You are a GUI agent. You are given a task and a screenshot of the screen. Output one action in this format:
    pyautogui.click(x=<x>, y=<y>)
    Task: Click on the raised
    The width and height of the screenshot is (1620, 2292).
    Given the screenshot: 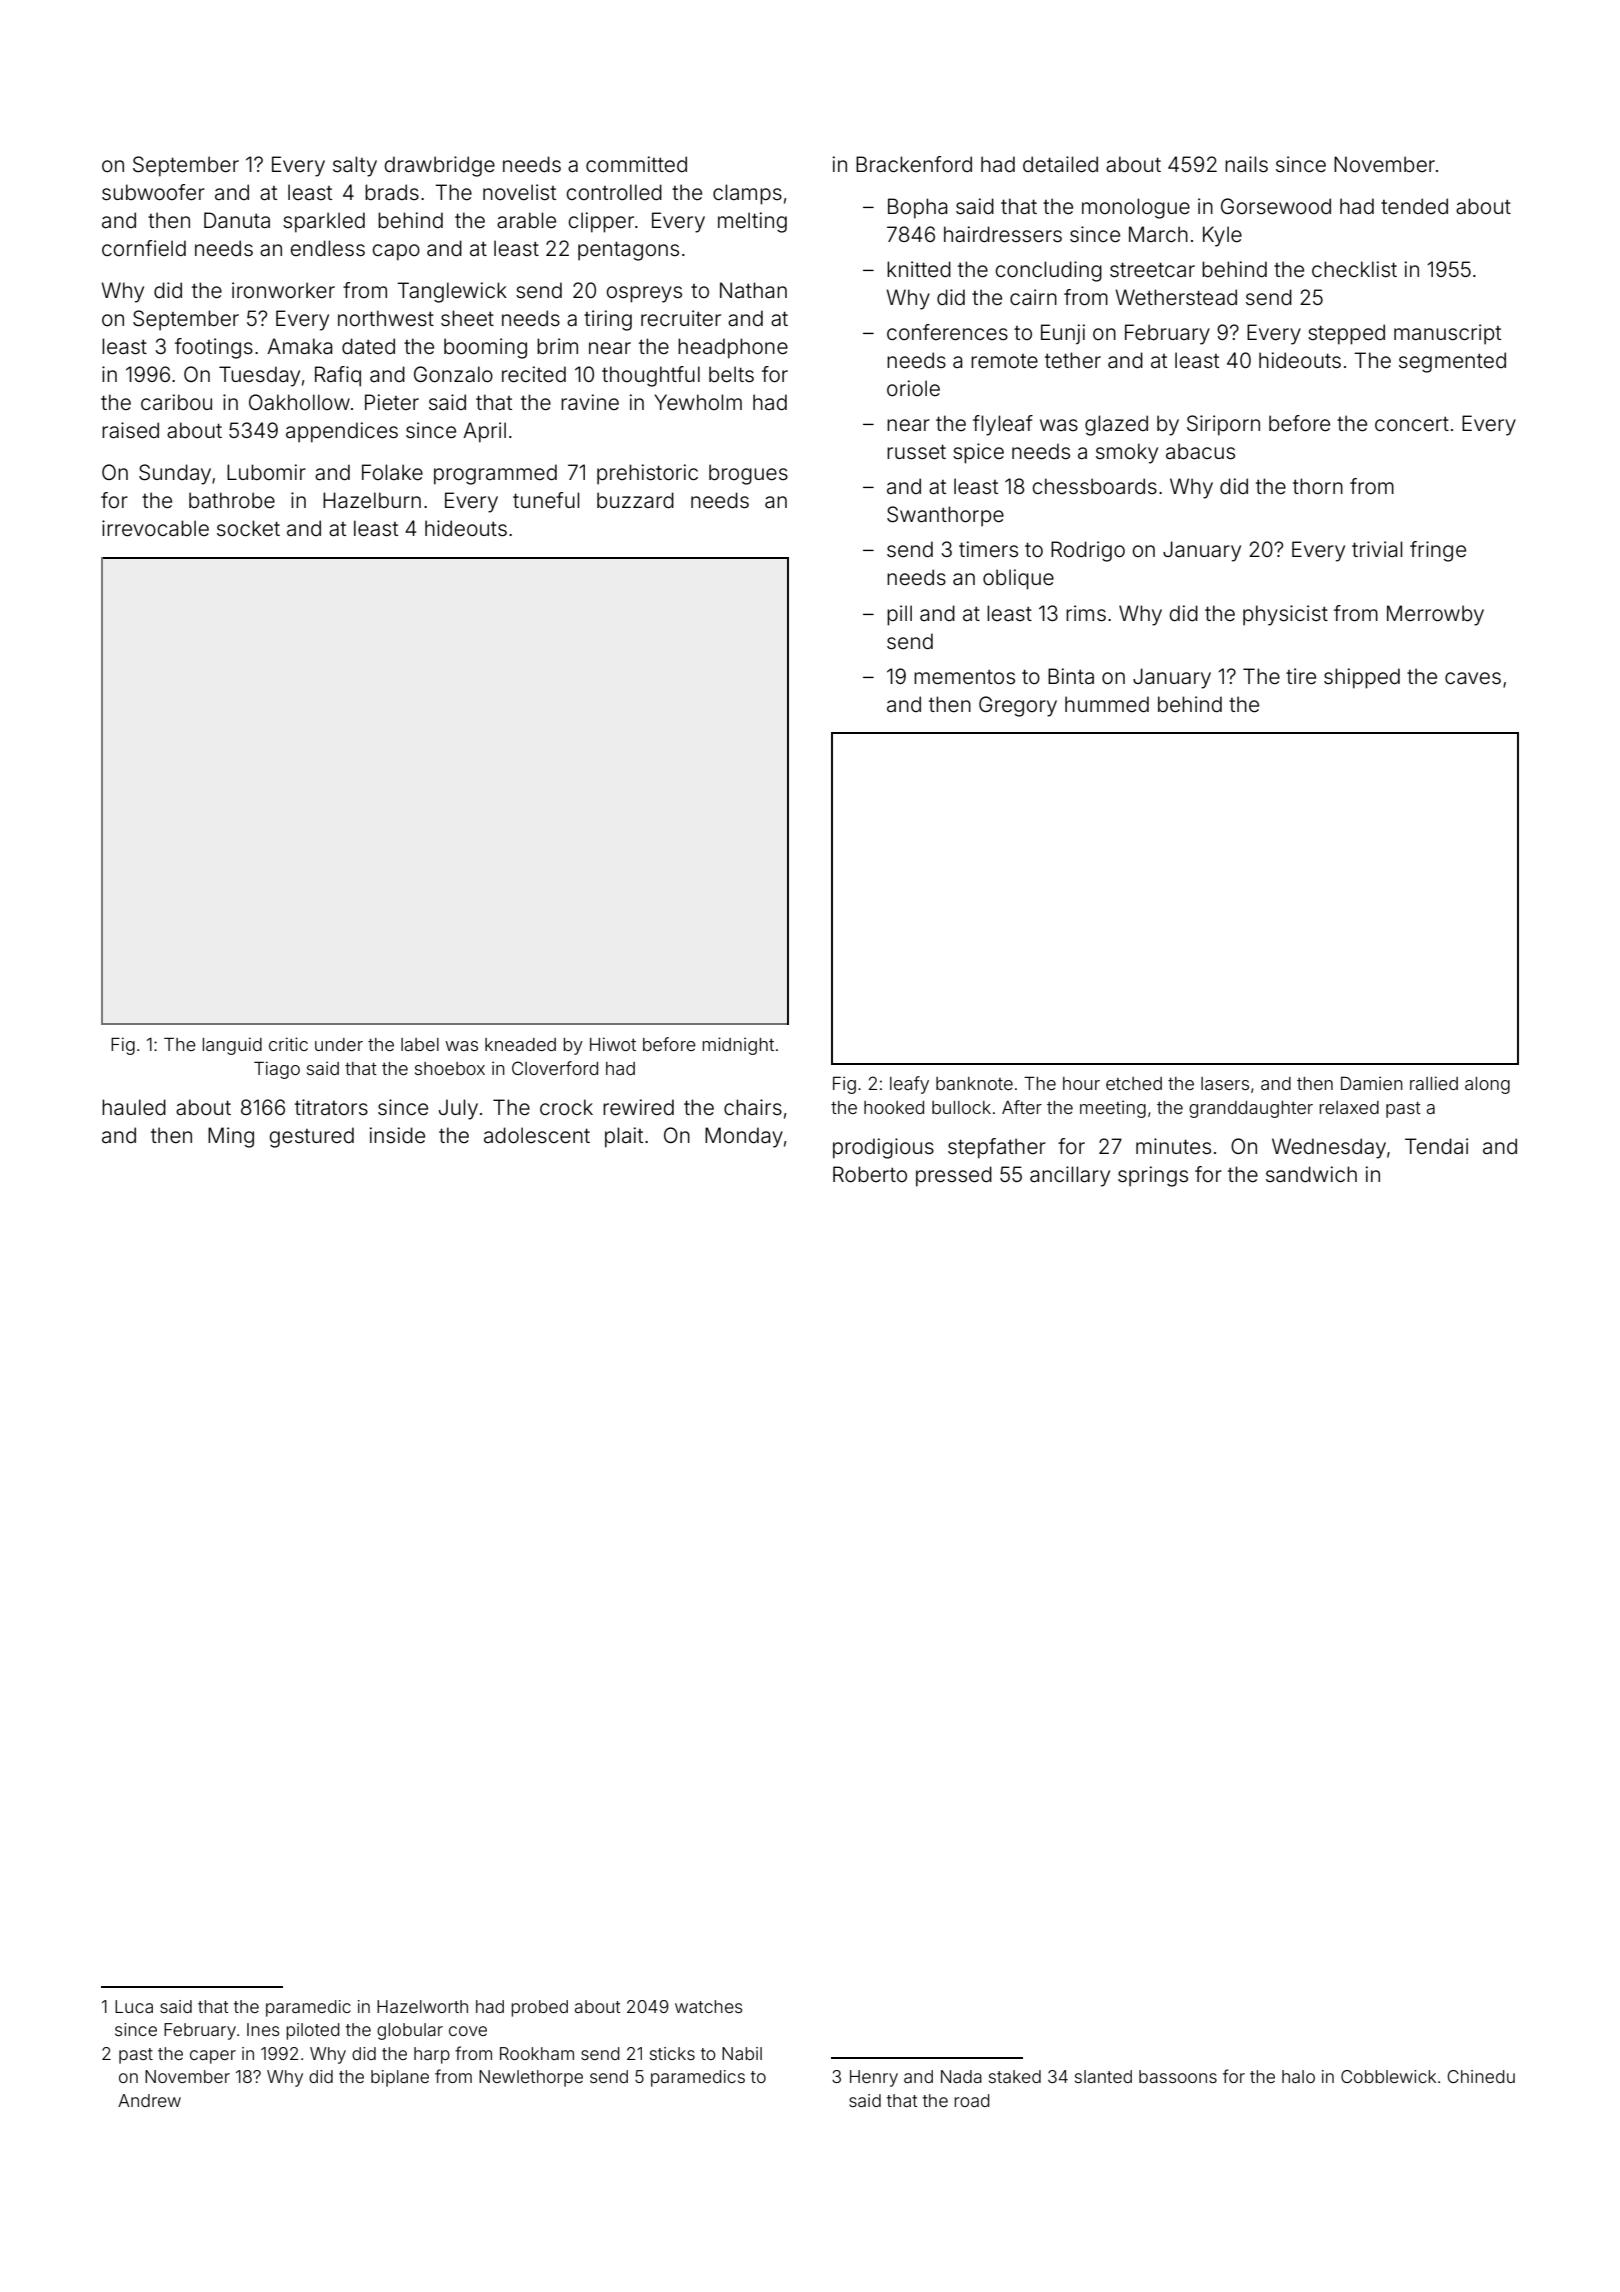 What is the action you would take?
    pyautogui.click(x=130, y=430)
